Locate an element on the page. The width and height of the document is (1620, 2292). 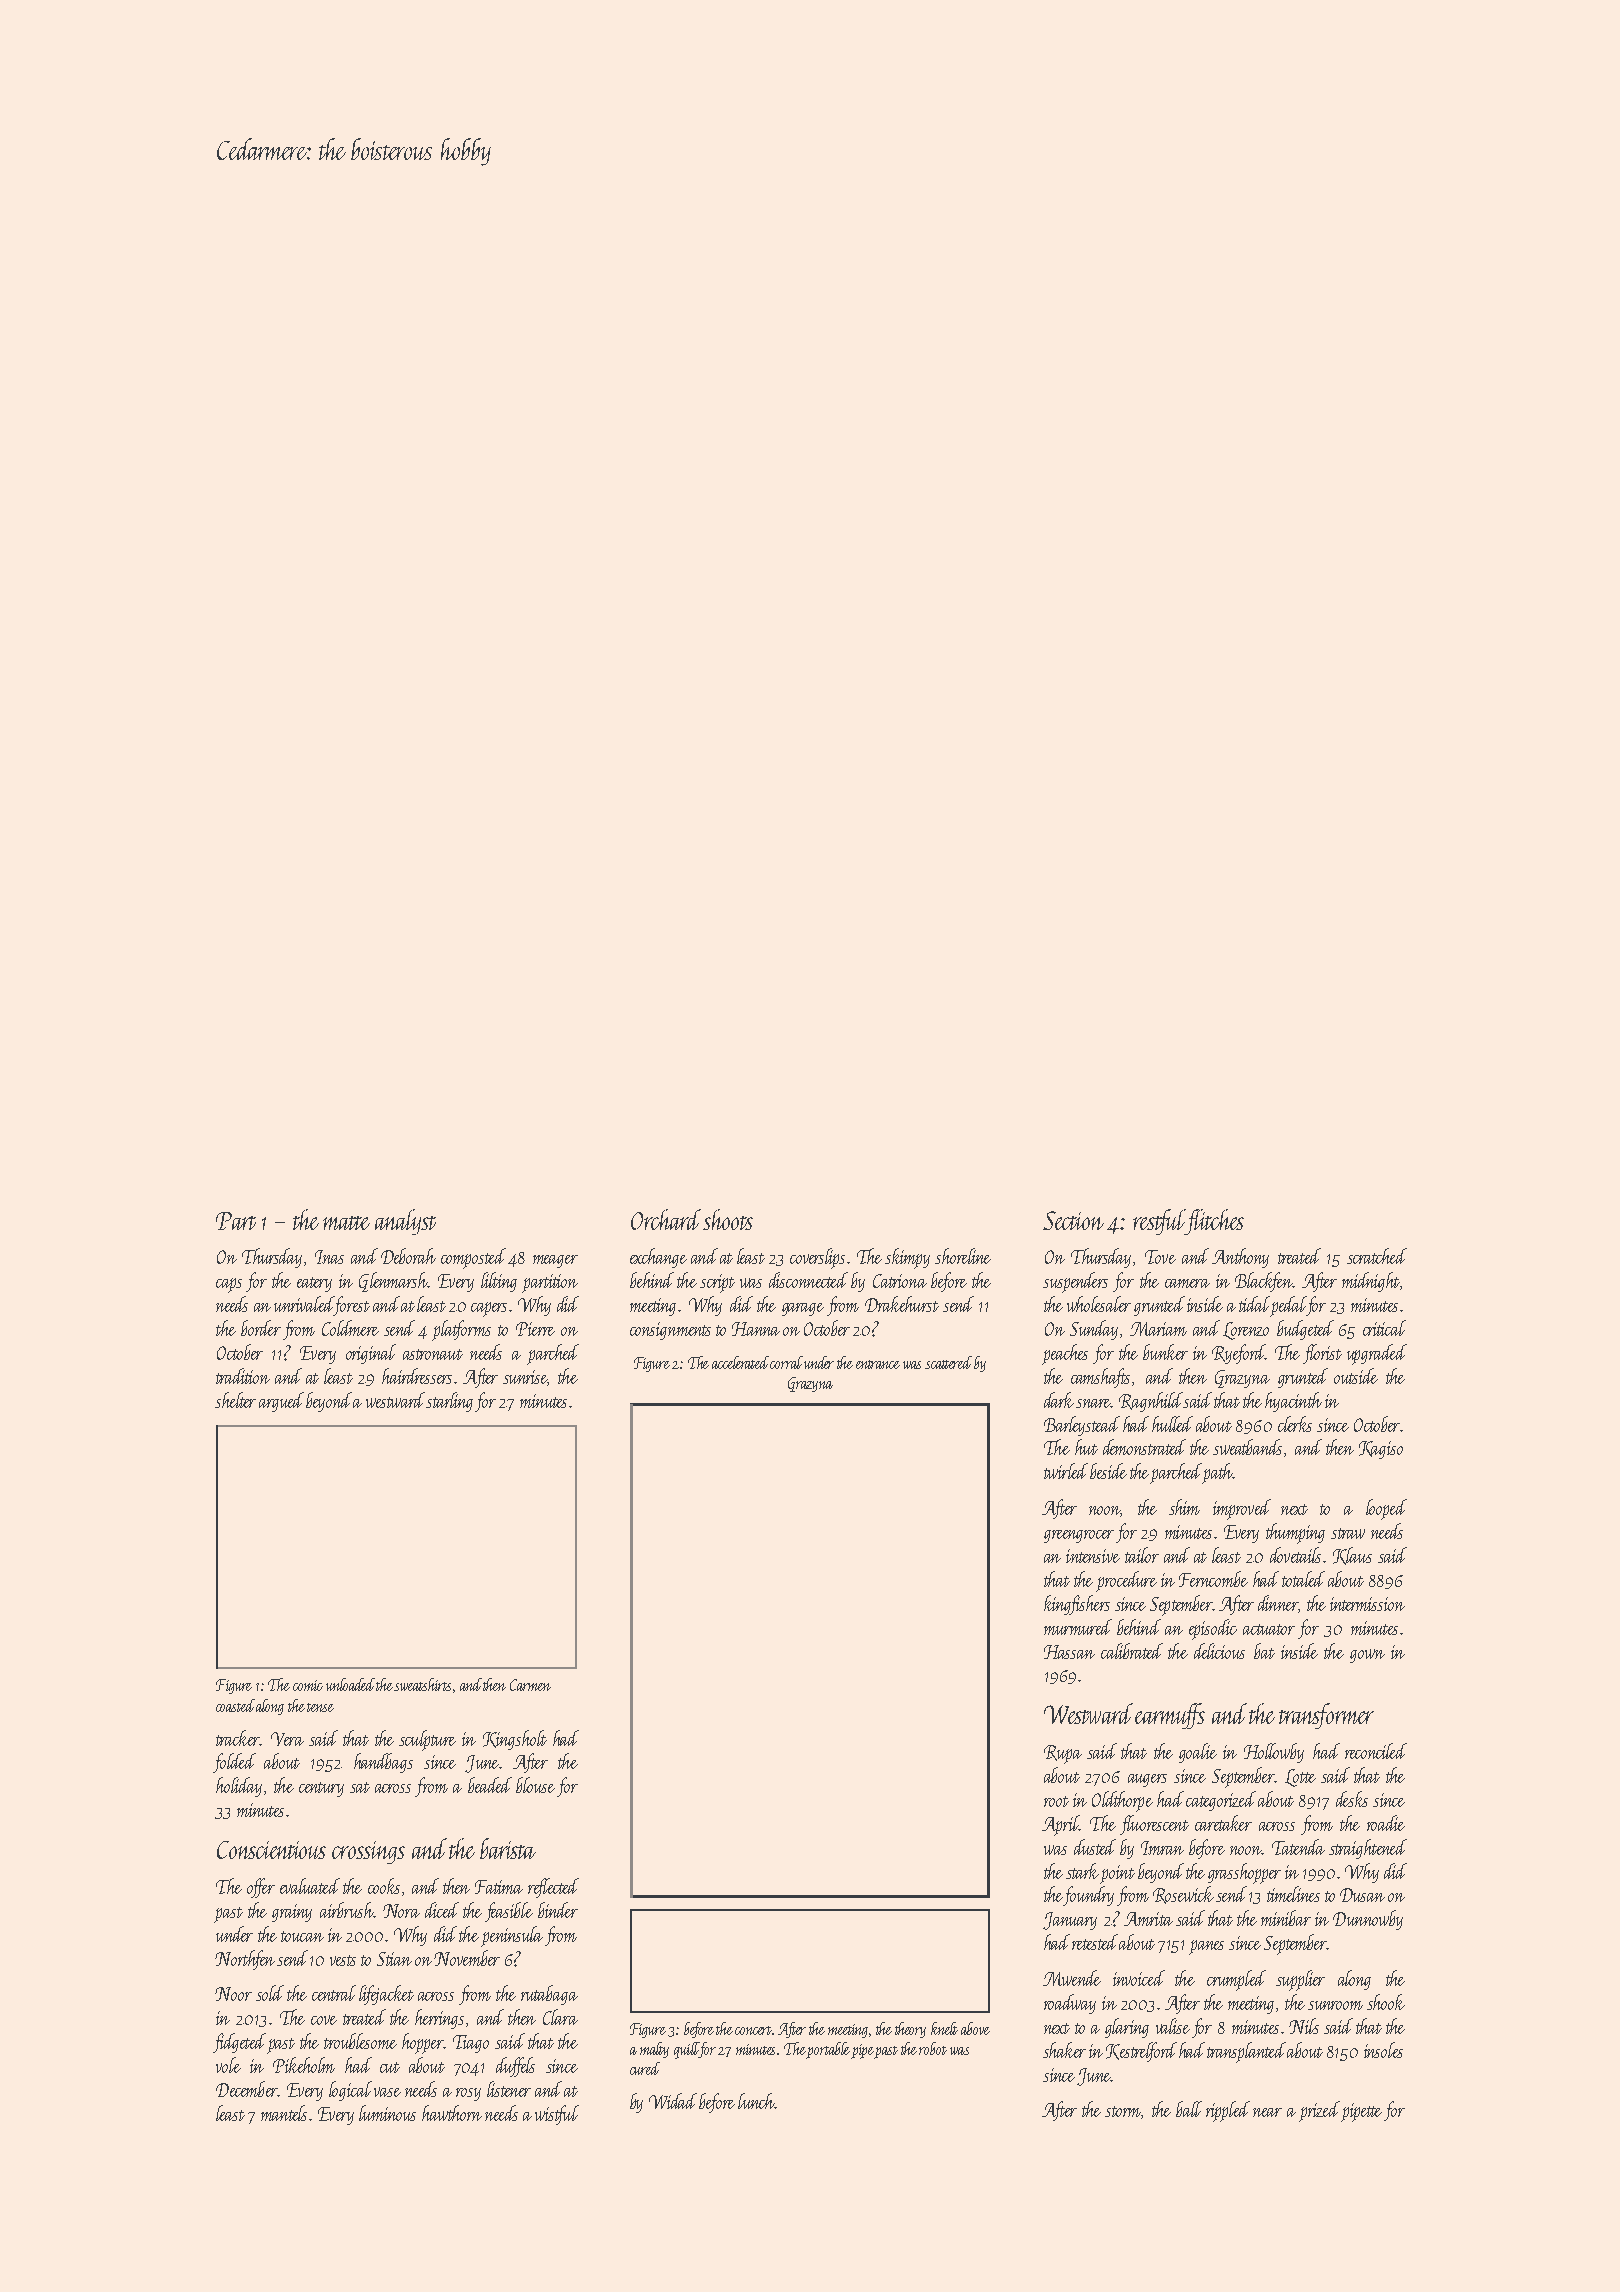
duffels is located at coordinates (515, 2067).
